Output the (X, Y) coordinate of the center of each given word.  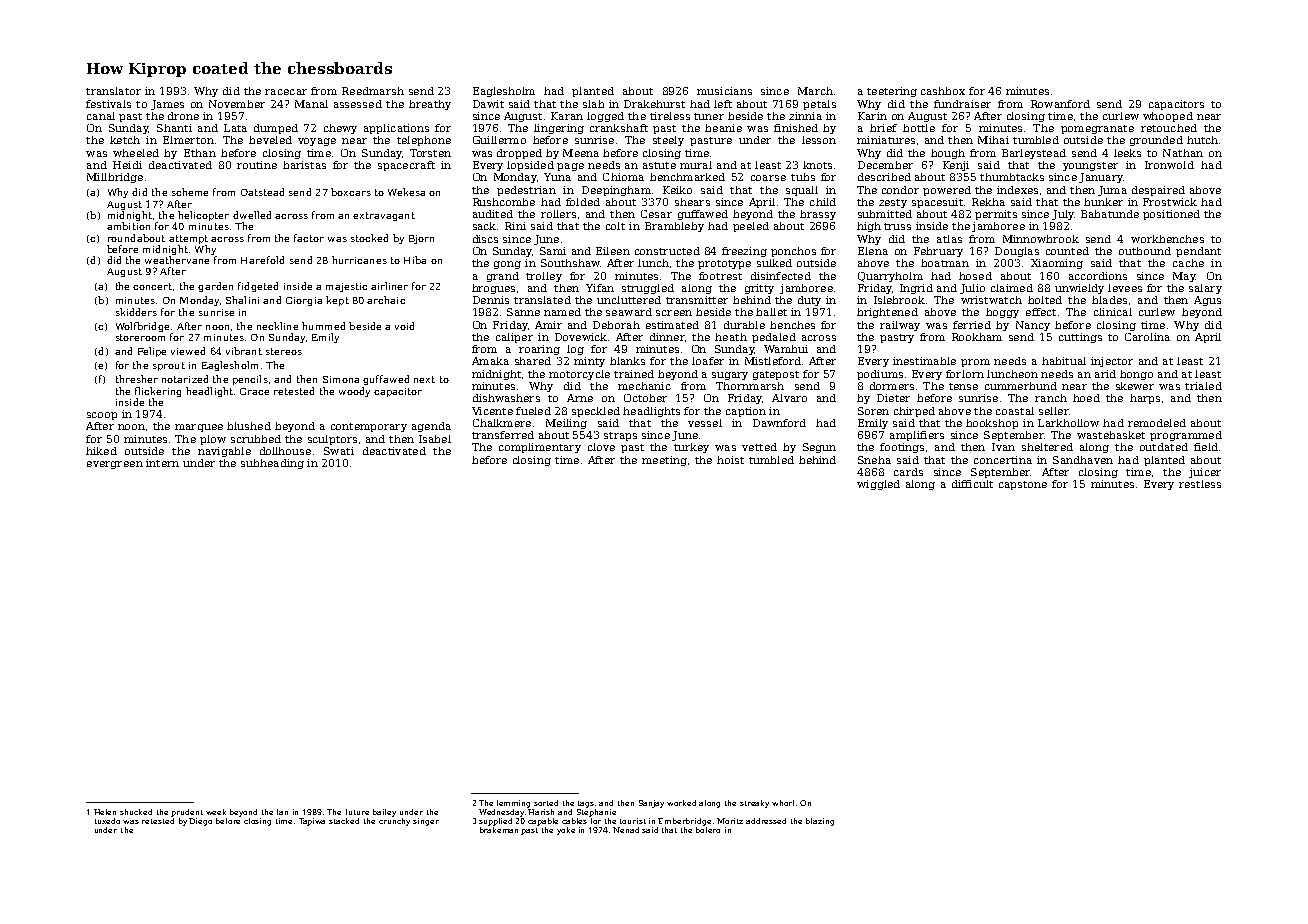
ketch (125, 140)
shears (692, 202)
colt (615, 226)
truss (897, 226)
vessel (705, 423)
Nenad (626, 830)
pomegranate (1097, 129)
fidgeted (258, 287)
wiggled (878, 485)
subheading (272, 464)
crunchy (394, 822)
